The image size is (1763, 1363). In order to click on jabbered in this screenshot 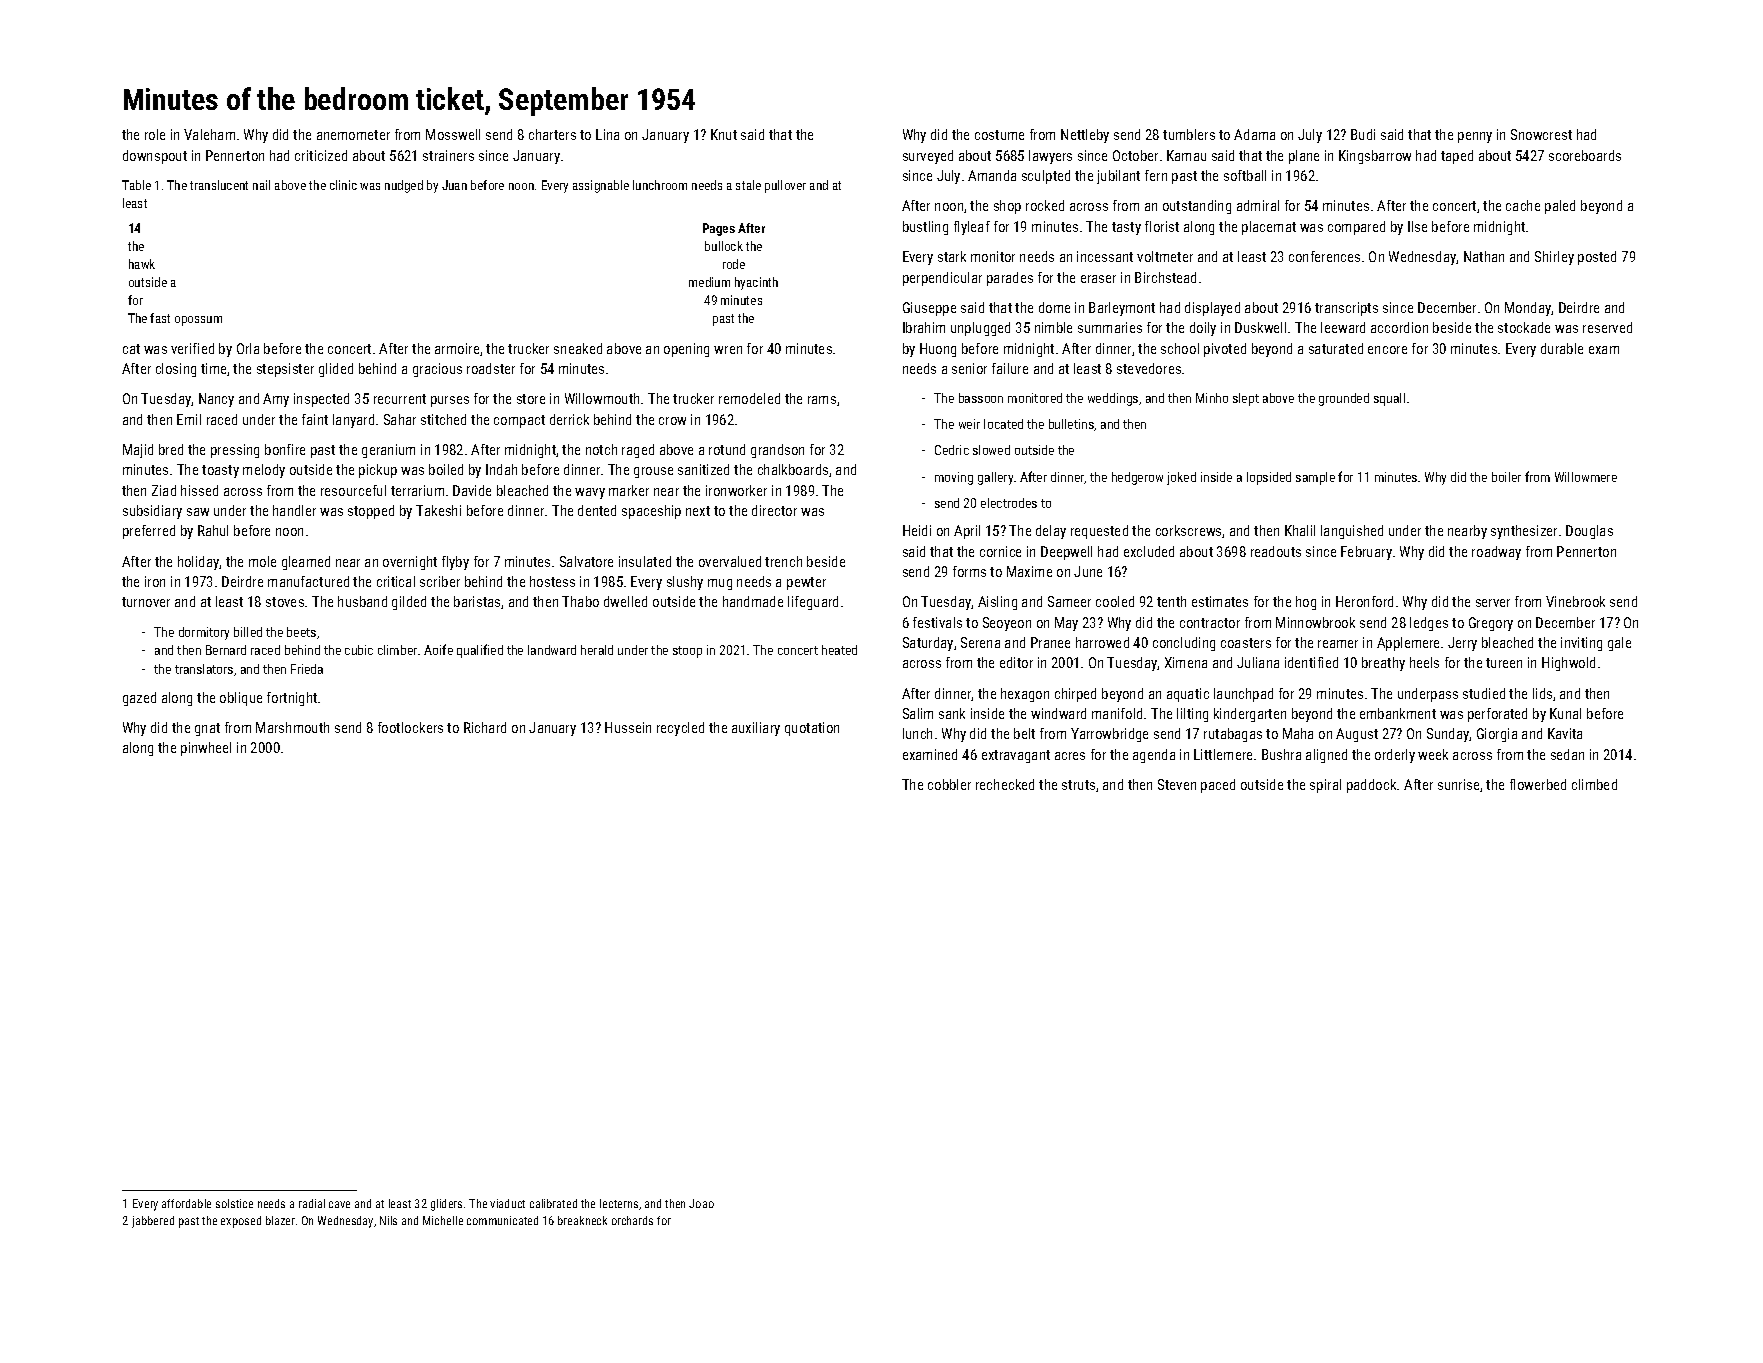, I will do `click(153, 1222)`.
